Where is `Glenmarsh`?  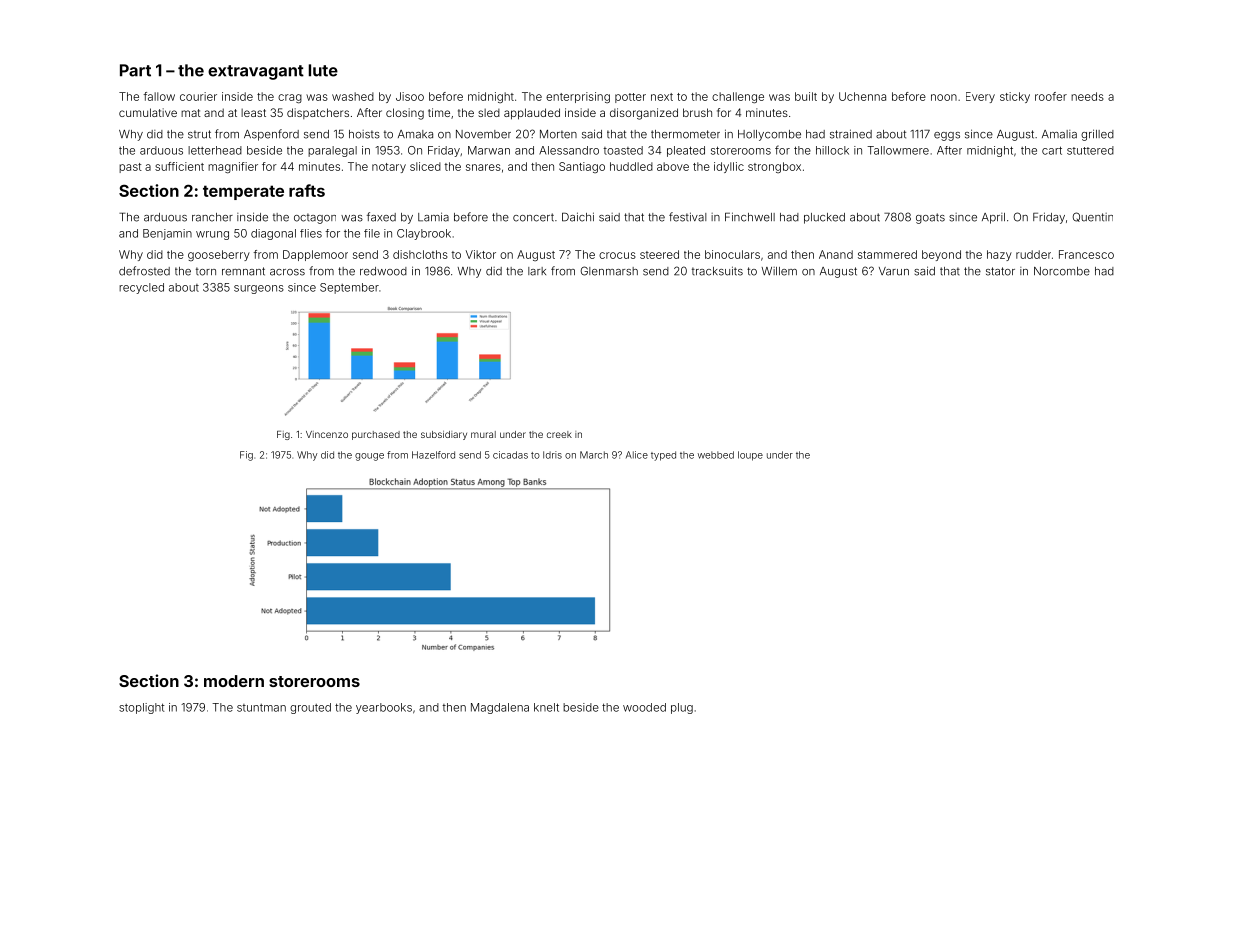
Glenmarsh is located at coordinates (609, 271).
